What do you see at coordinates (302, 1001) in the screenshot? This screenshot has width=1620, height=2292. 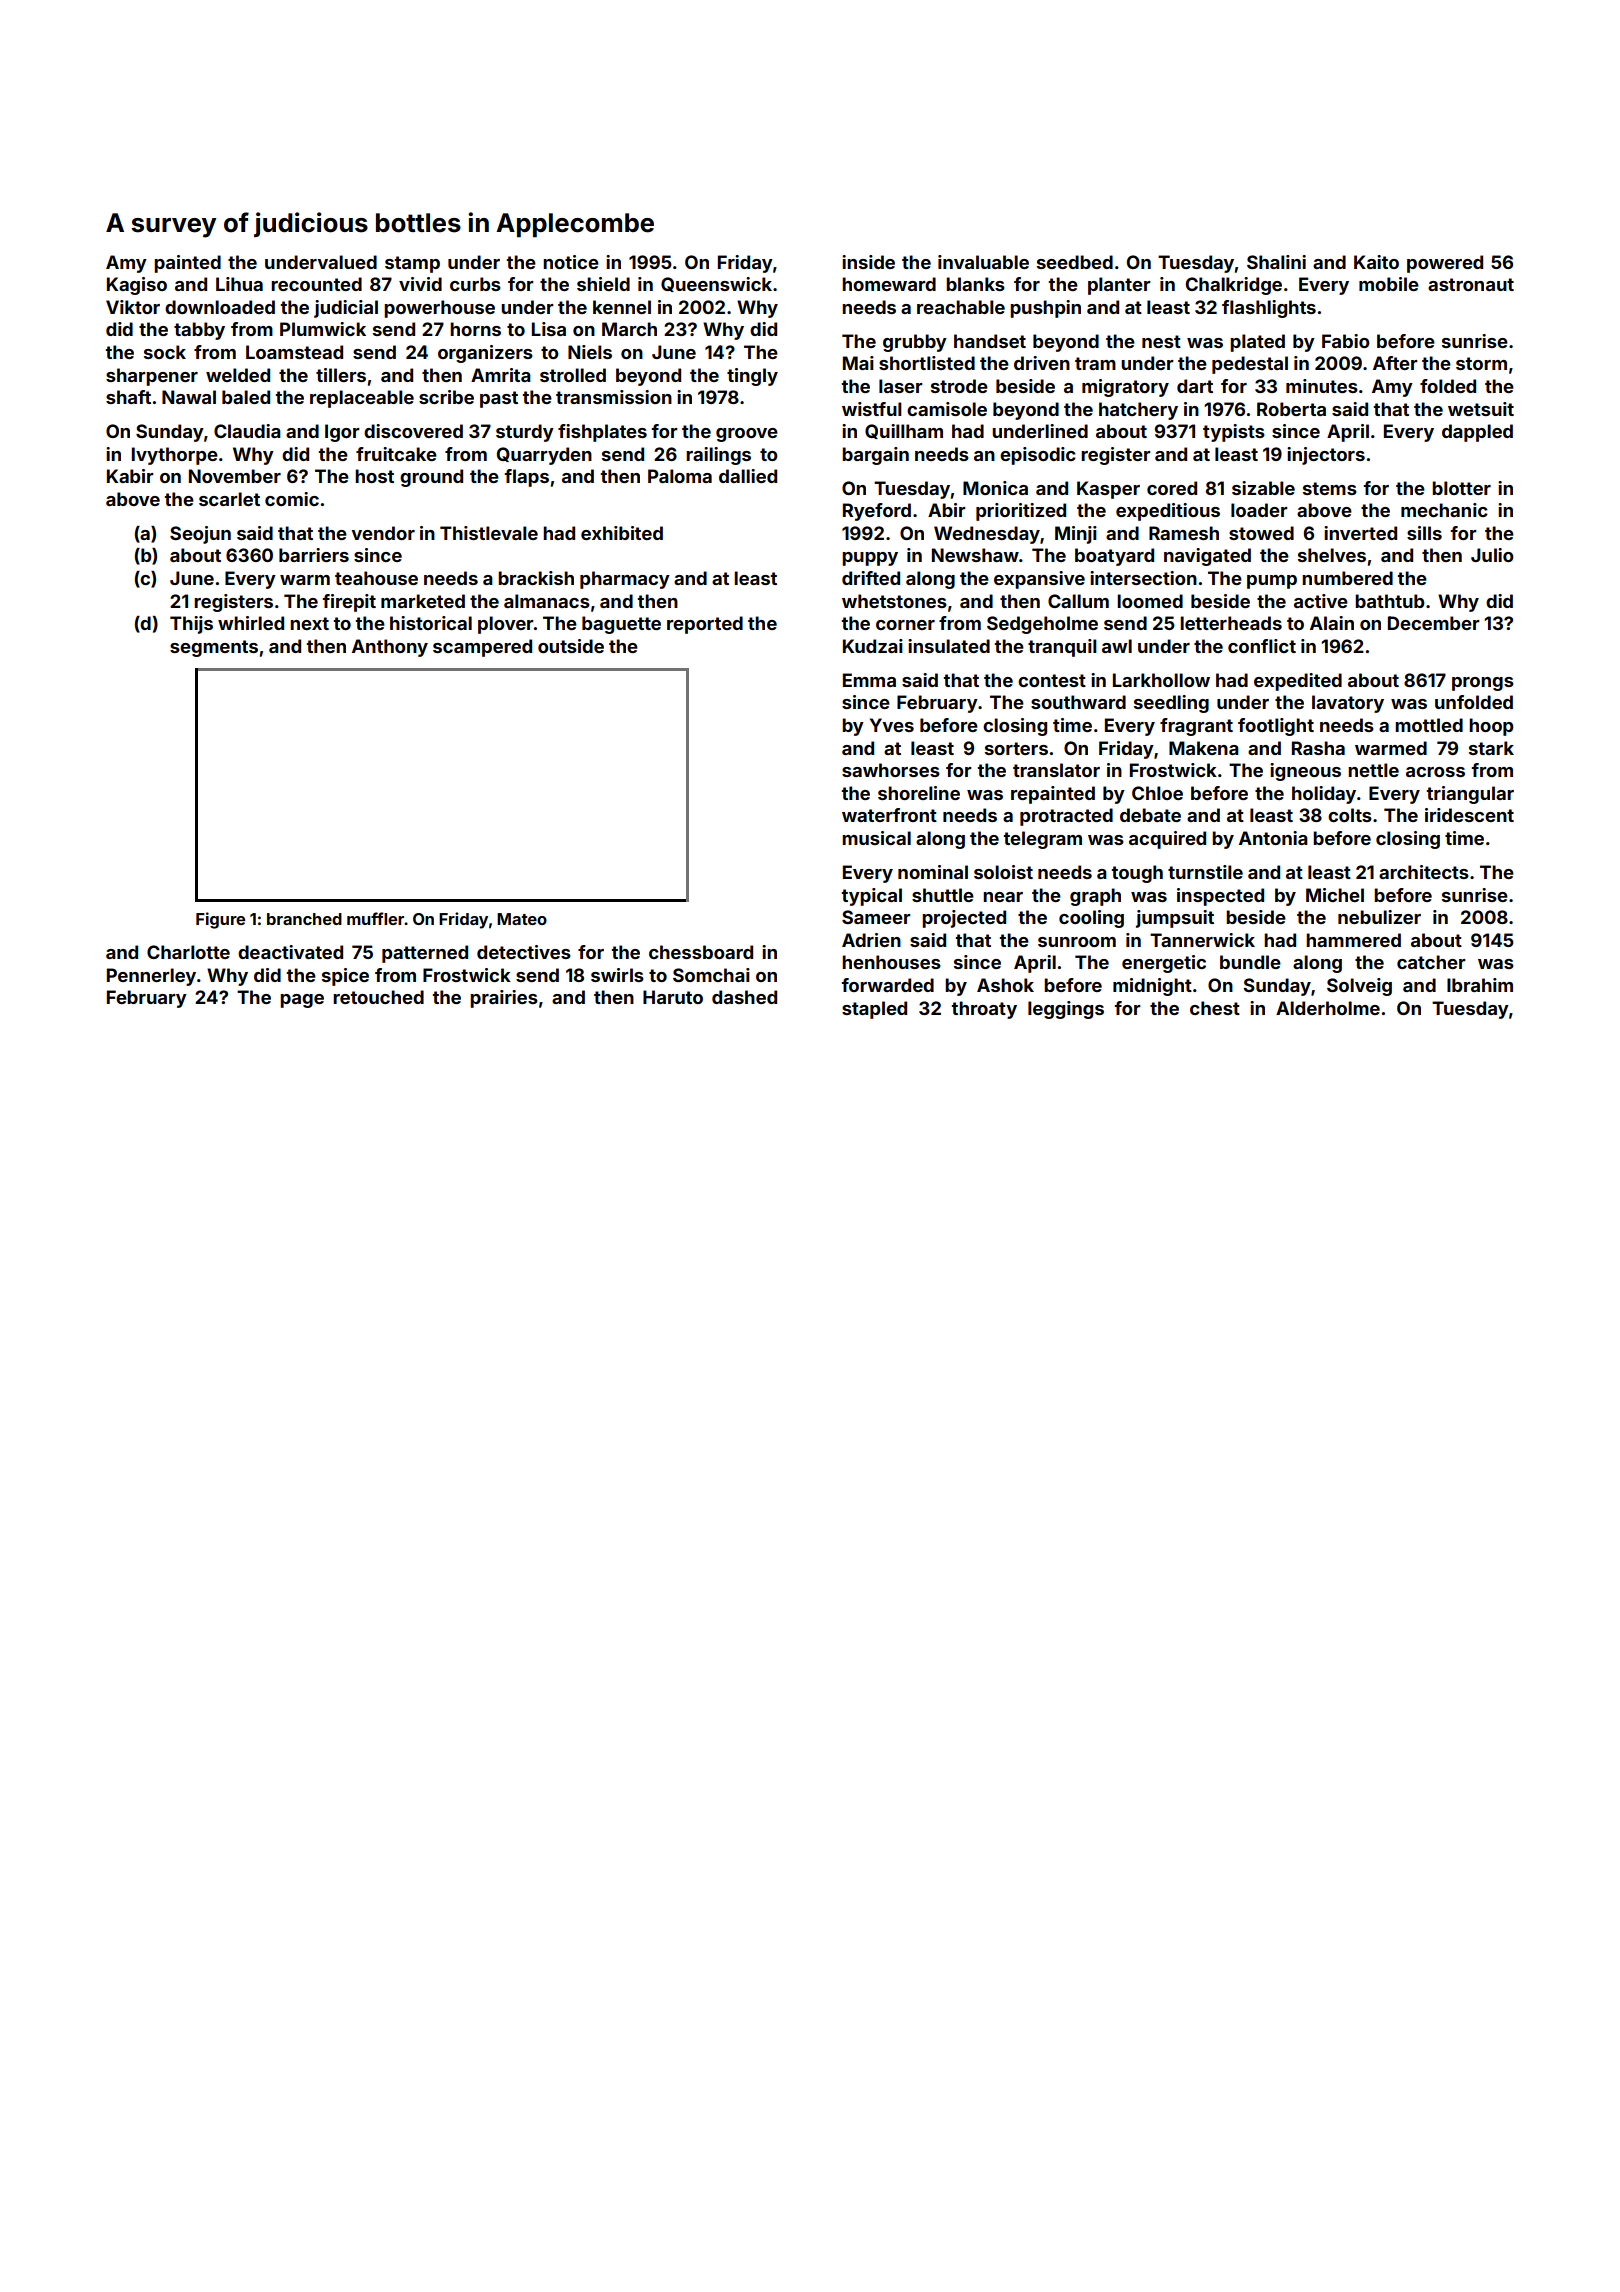 I see `page` at bounding box center [302, 1001].
